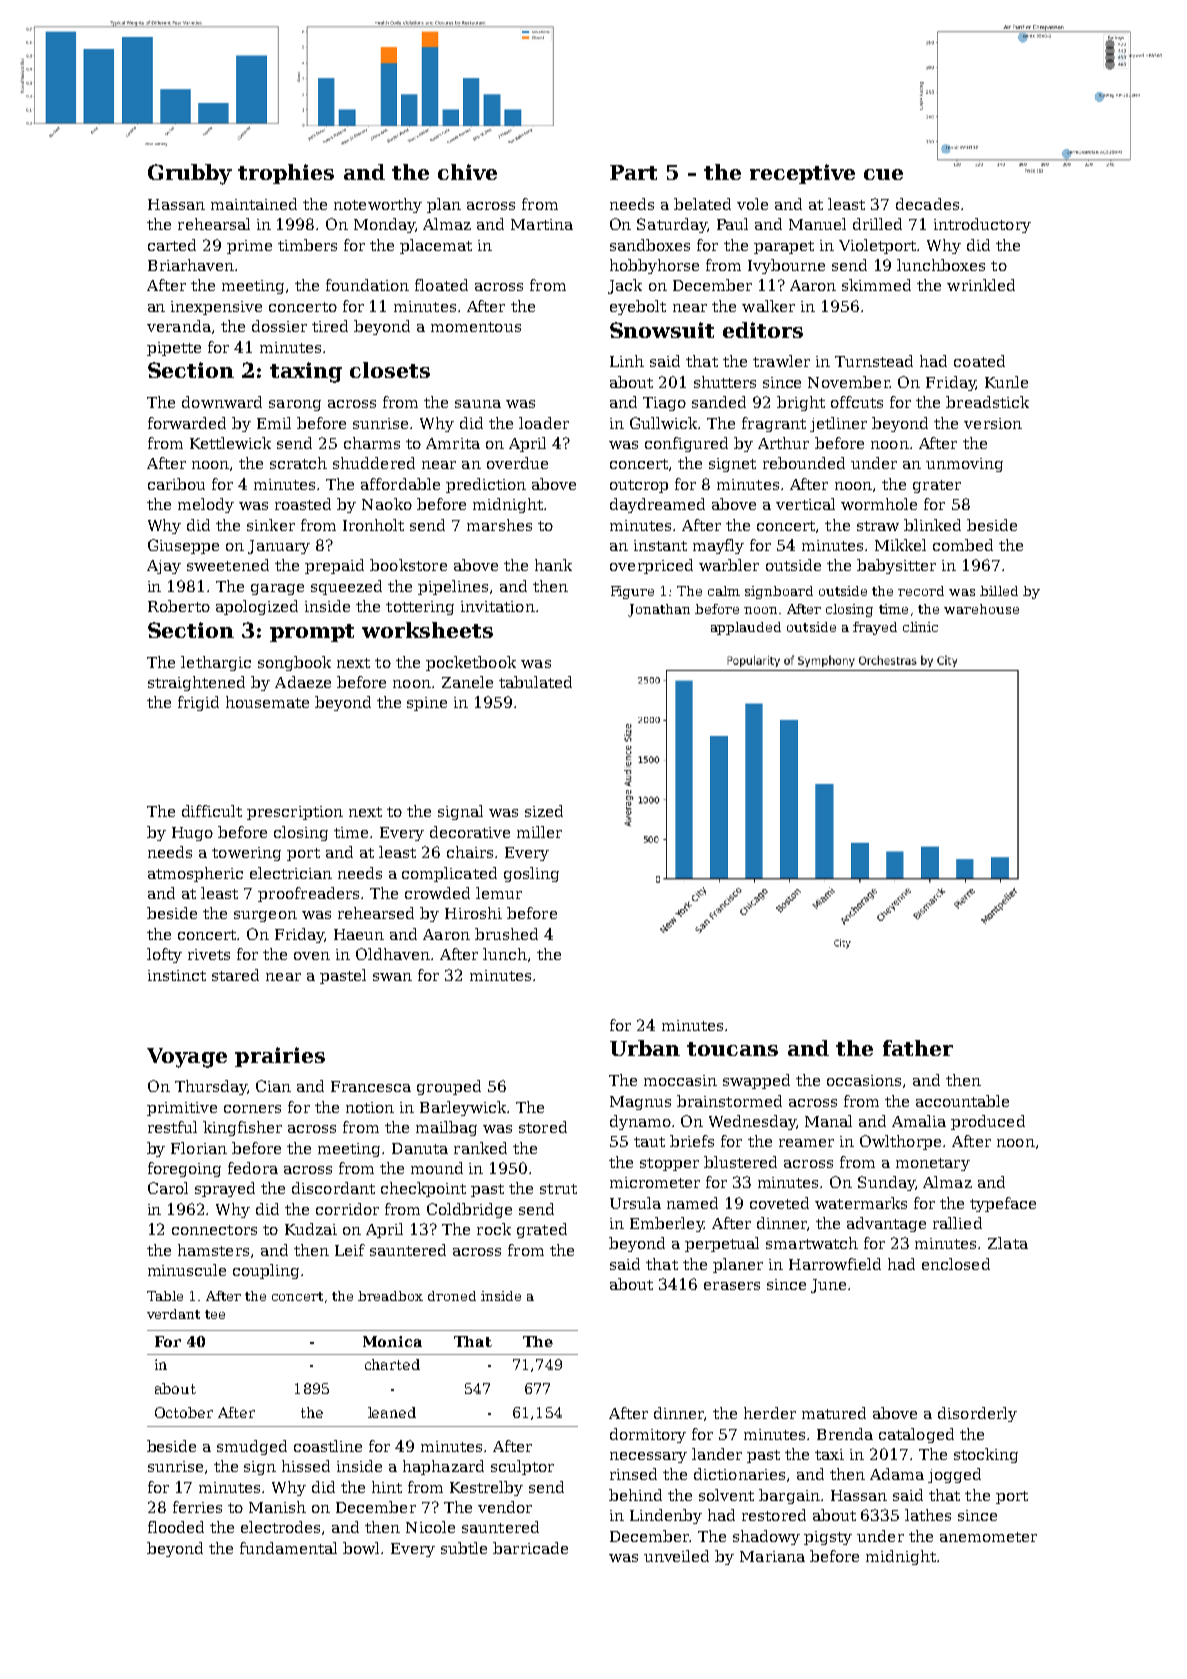 The width and height of the document is (1187, 1679). I want to click on Ajay, so click(164, 567).
